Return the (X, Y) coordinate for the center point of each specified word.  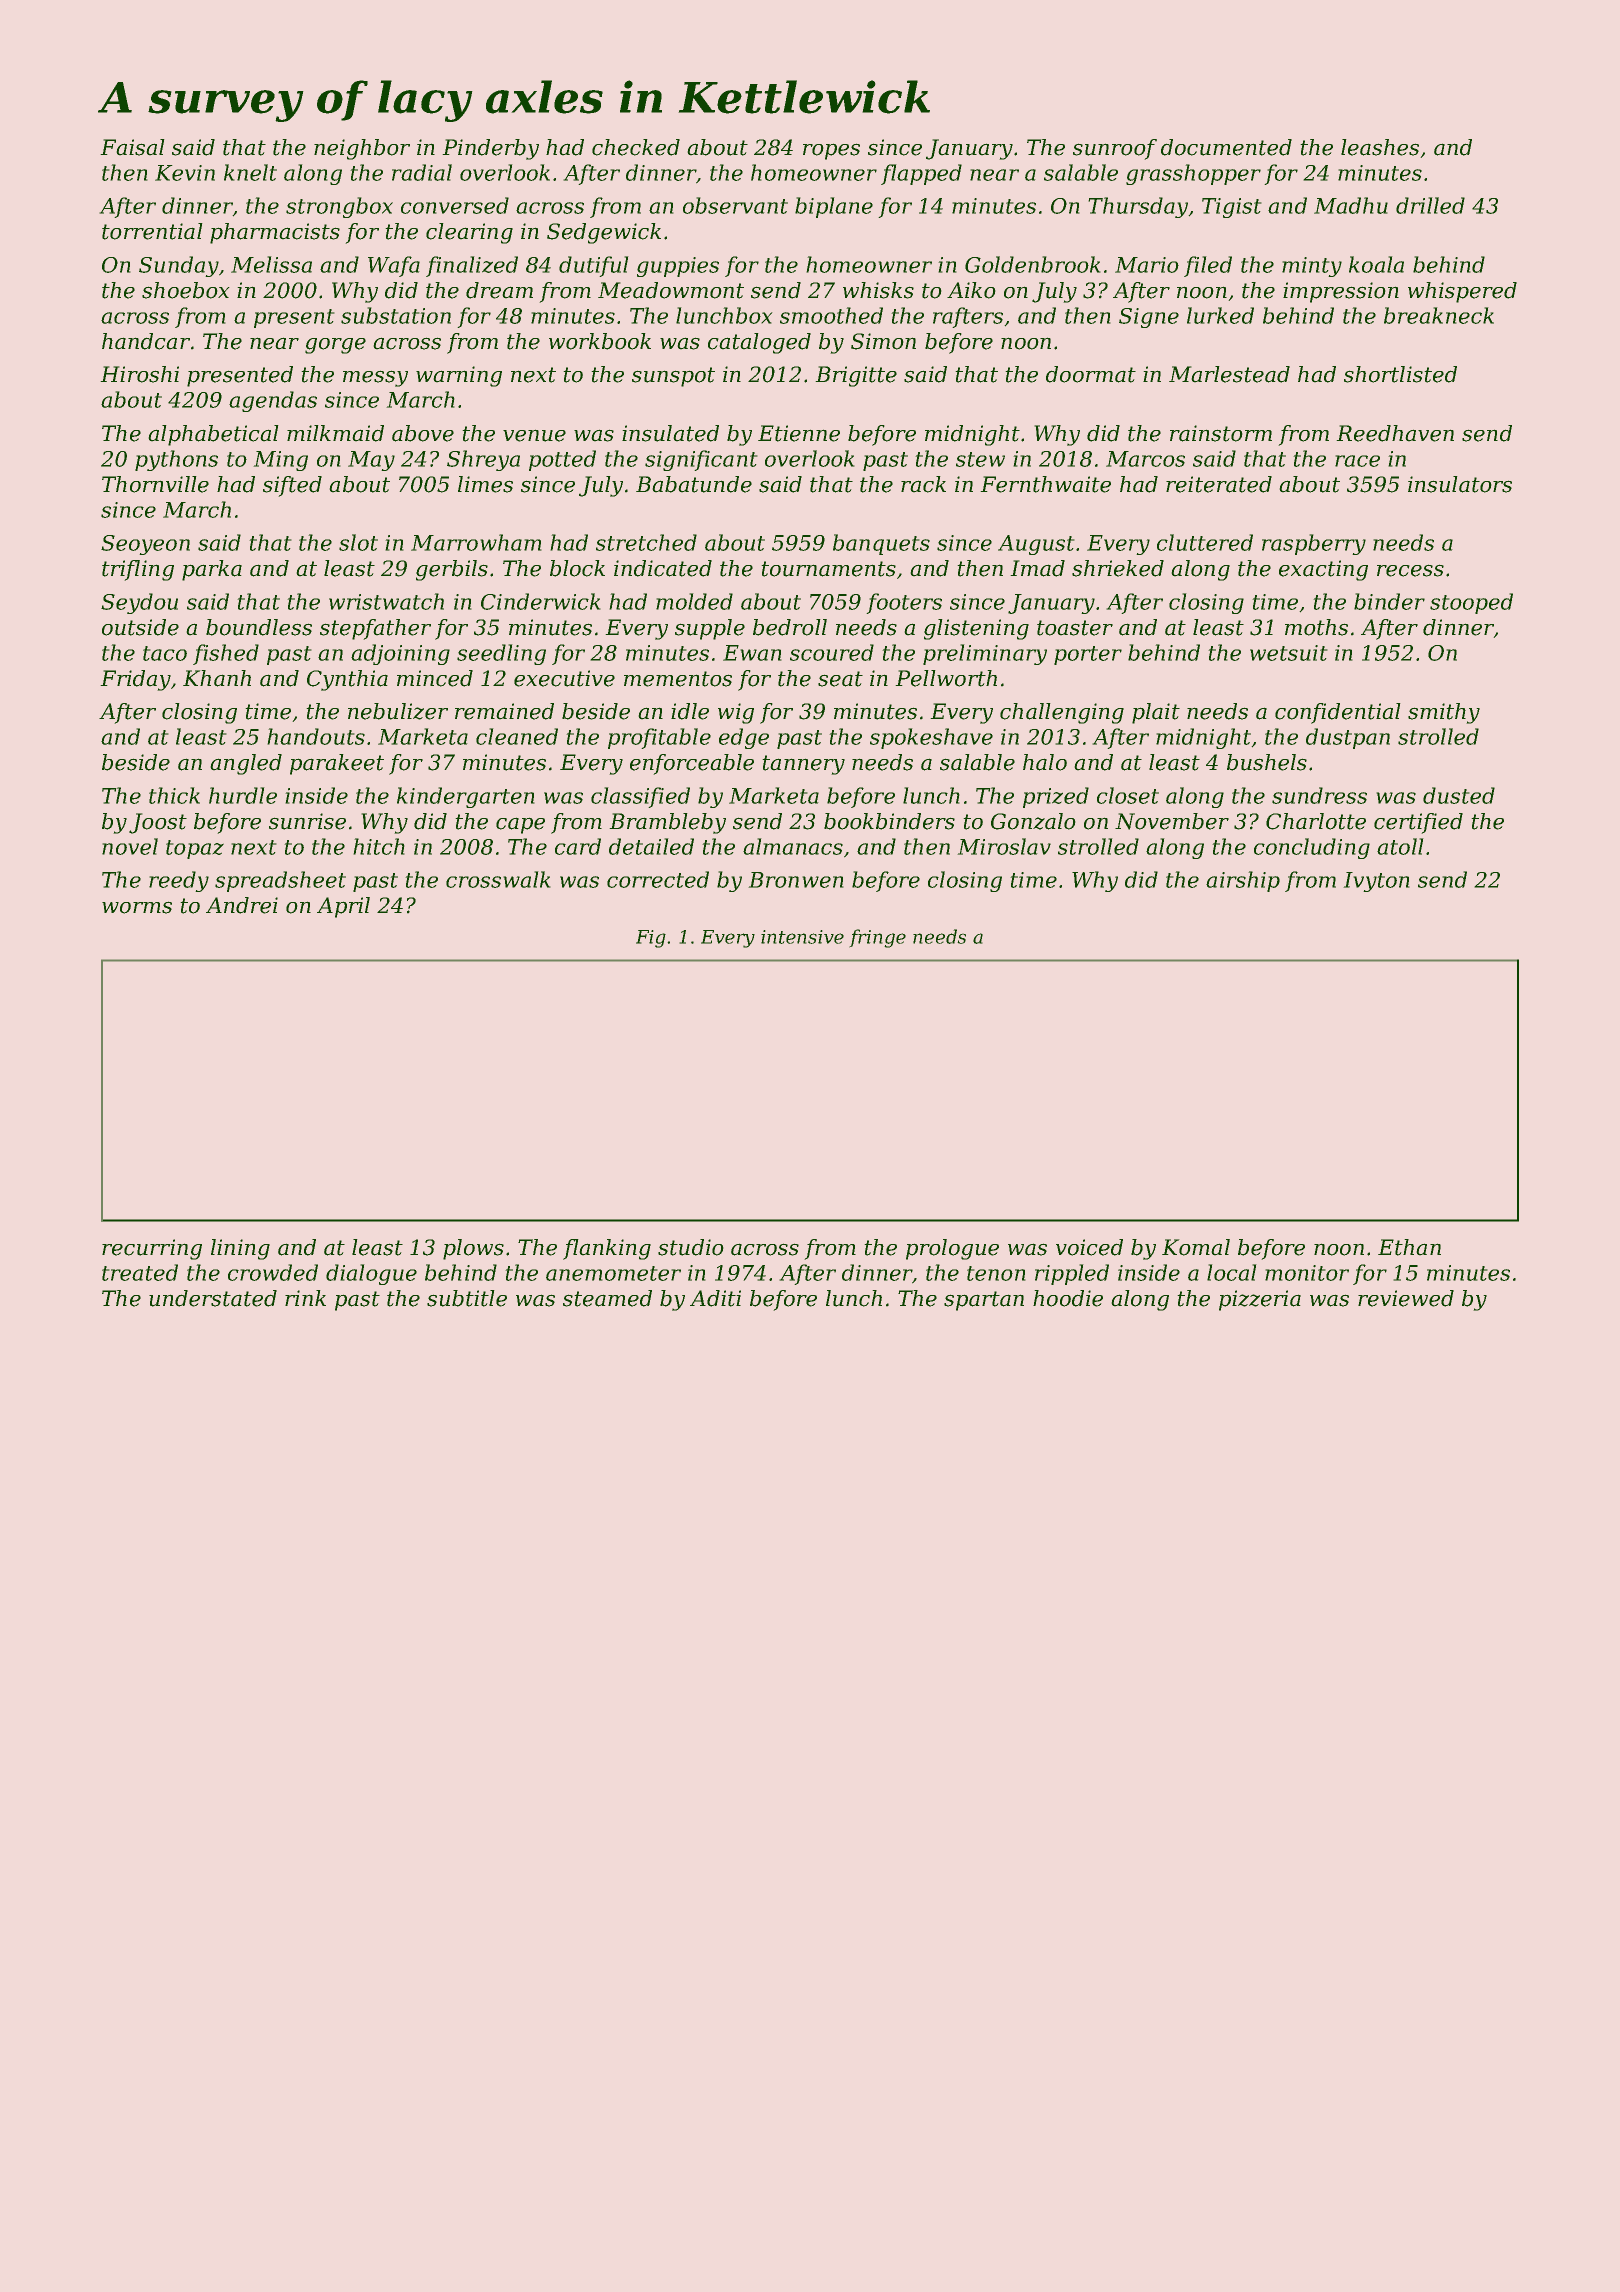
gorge (335, 346)
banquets (881, 544)
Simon (883, 341)
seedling (501, 654)
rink (305, 1298)
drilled (1430, 205)
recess (1410, 571)
